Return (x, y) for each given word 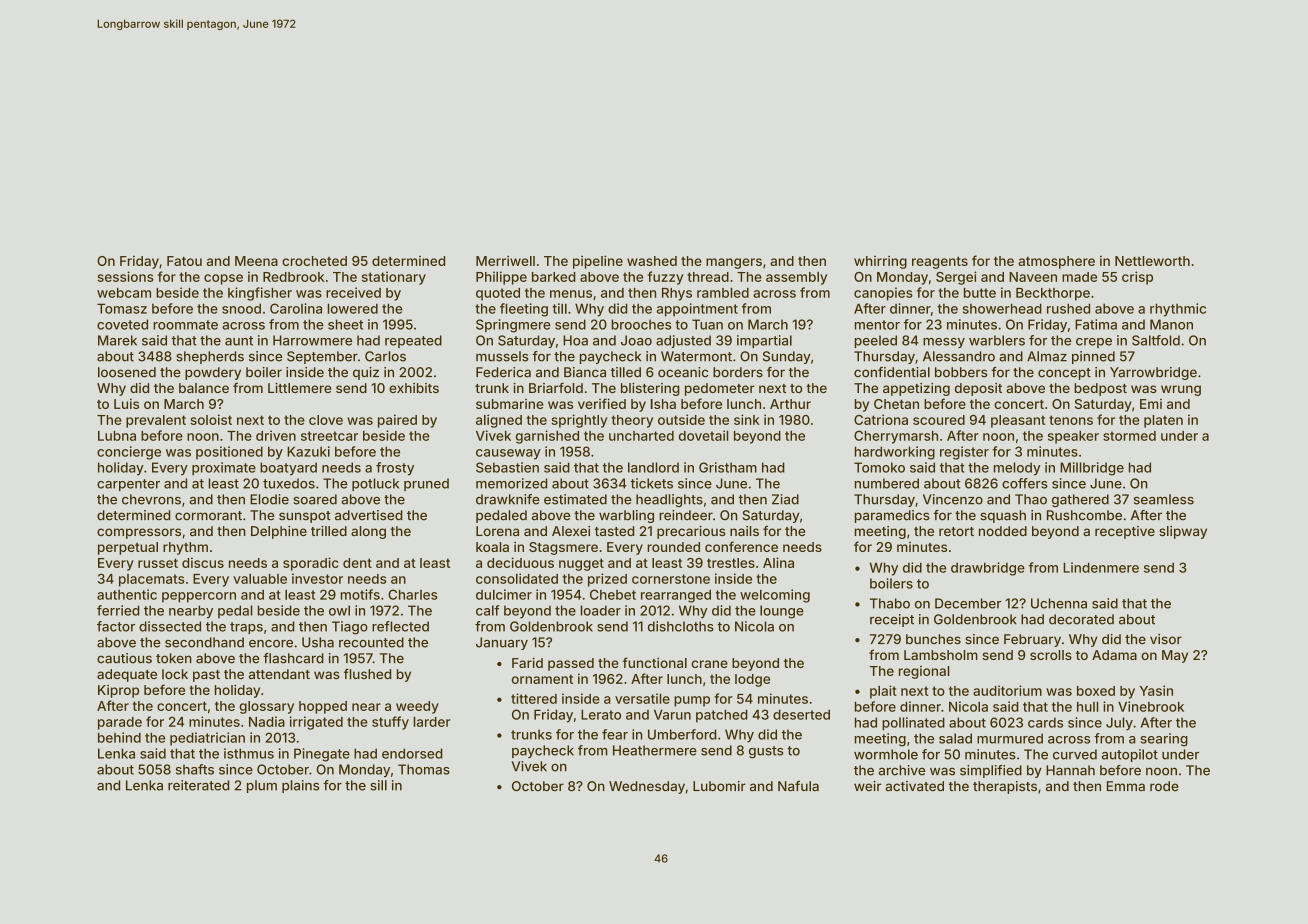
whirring (880, 262)
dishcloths (681, 626)
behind (119, 737)
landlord (653, 467)
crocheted (314, 261)
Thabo (890, 603)
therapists (1005, 787)
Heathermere (655, 750)
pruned (426, 484)
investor (317, 578)
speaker (1073, 437)
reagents (940, 262)
